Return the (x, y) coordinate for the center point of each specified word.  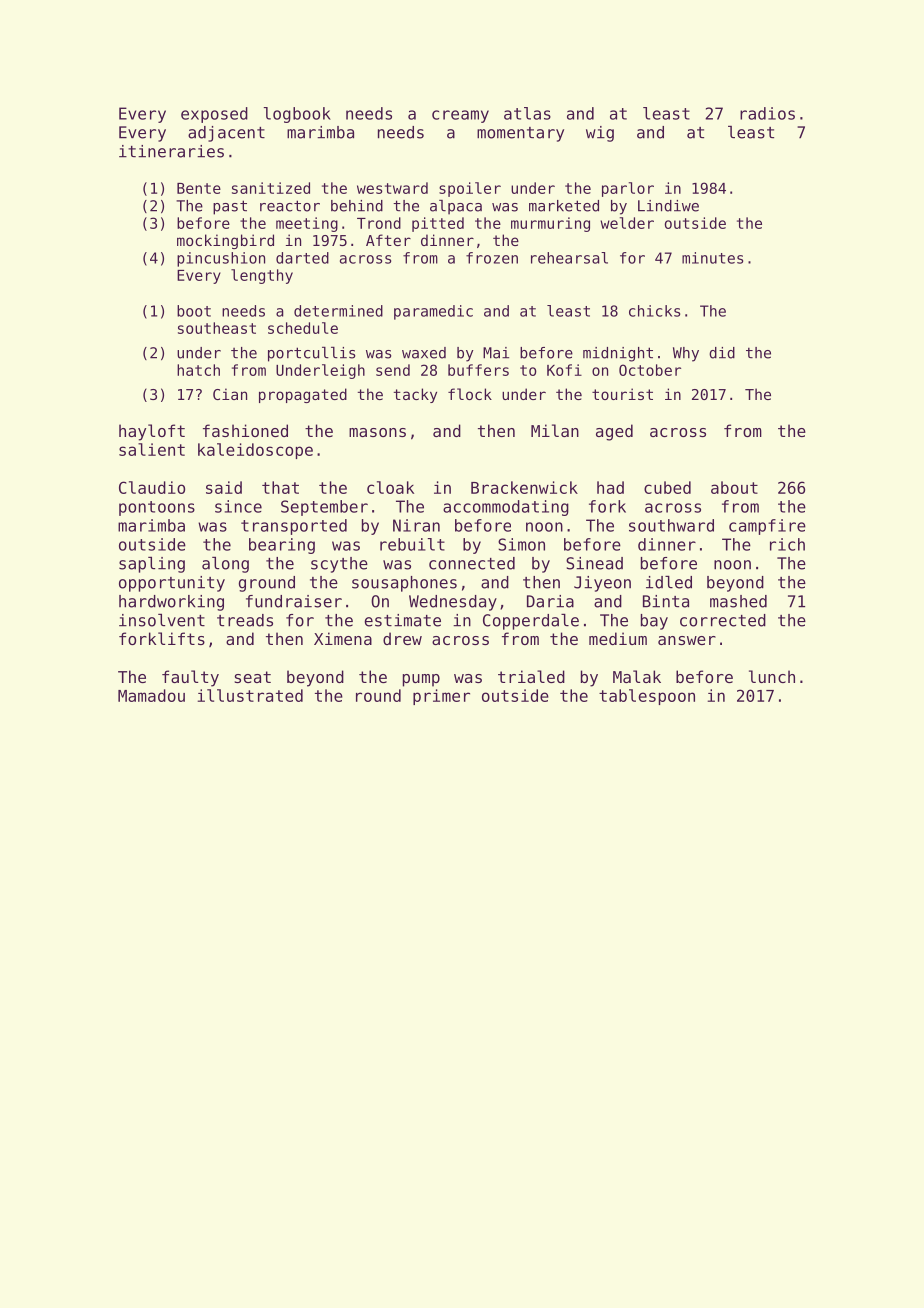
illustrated (250, 695)
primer (441, 697)
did (722, 353)
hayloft (152, 432)
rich (787, 544)
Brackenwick (524, 487)
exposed (214, 115)
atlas (527, 113)
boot (194, 311)
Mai (496, 353)
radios (767, 113)
